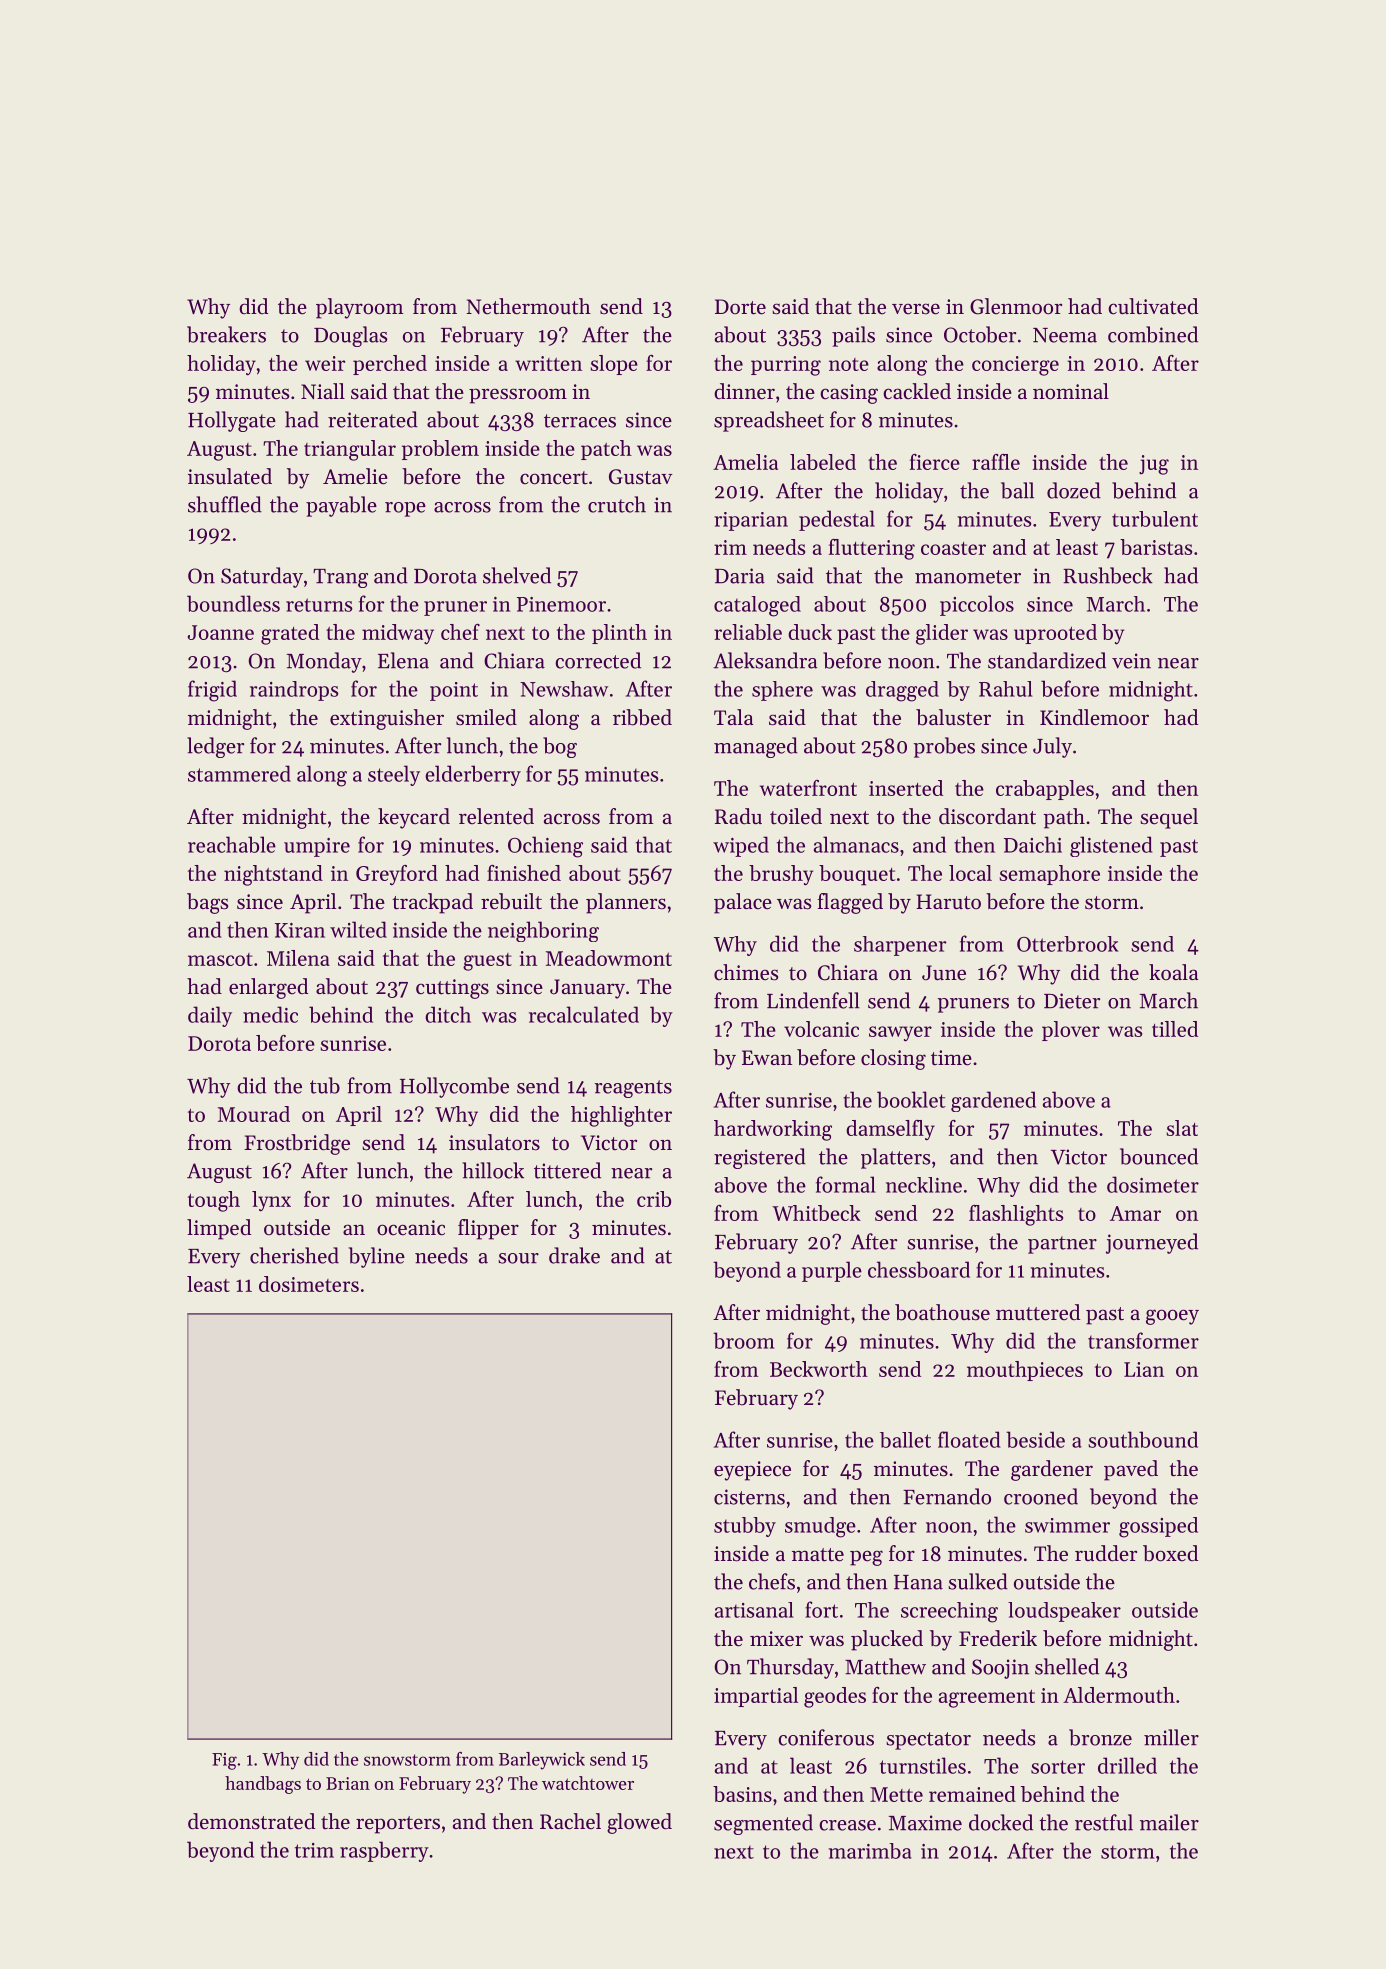  What do you see at coordinates (639, 1823) in the screenshot?
I see `glowed` at bounding box center [639, 1823].
